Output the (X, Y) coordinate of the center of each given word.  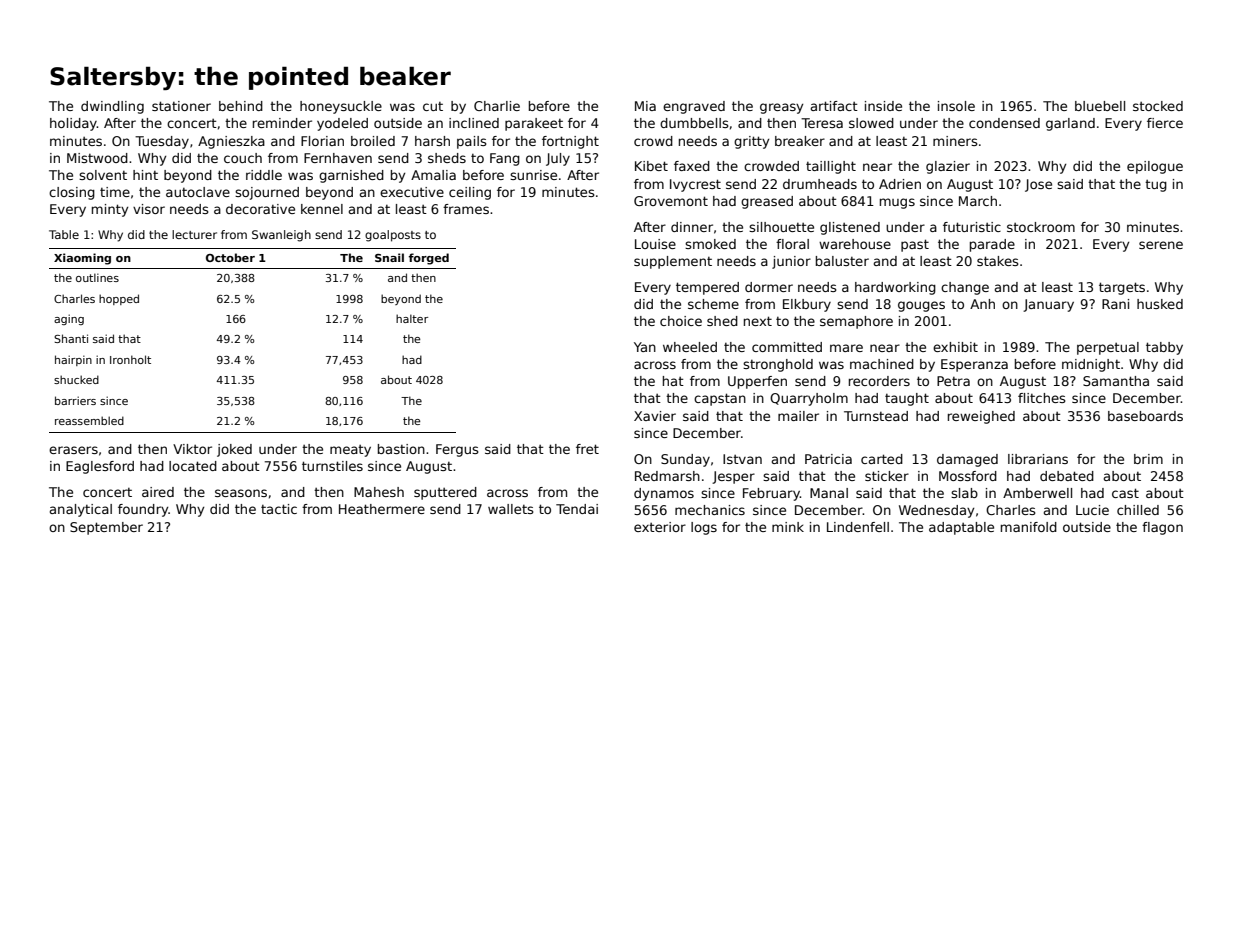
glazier (948, 167)
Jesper (733, 477)
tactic (279, 509)
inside (883, 106)
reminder (282, 123)
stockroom (1041, 227)
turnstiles (332, 466)
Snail (389, 257)
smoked (710, 244)
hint (145, 175)
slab (964, 493)
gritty (751, 142)
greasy (781, 108)
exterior (660, 527)
